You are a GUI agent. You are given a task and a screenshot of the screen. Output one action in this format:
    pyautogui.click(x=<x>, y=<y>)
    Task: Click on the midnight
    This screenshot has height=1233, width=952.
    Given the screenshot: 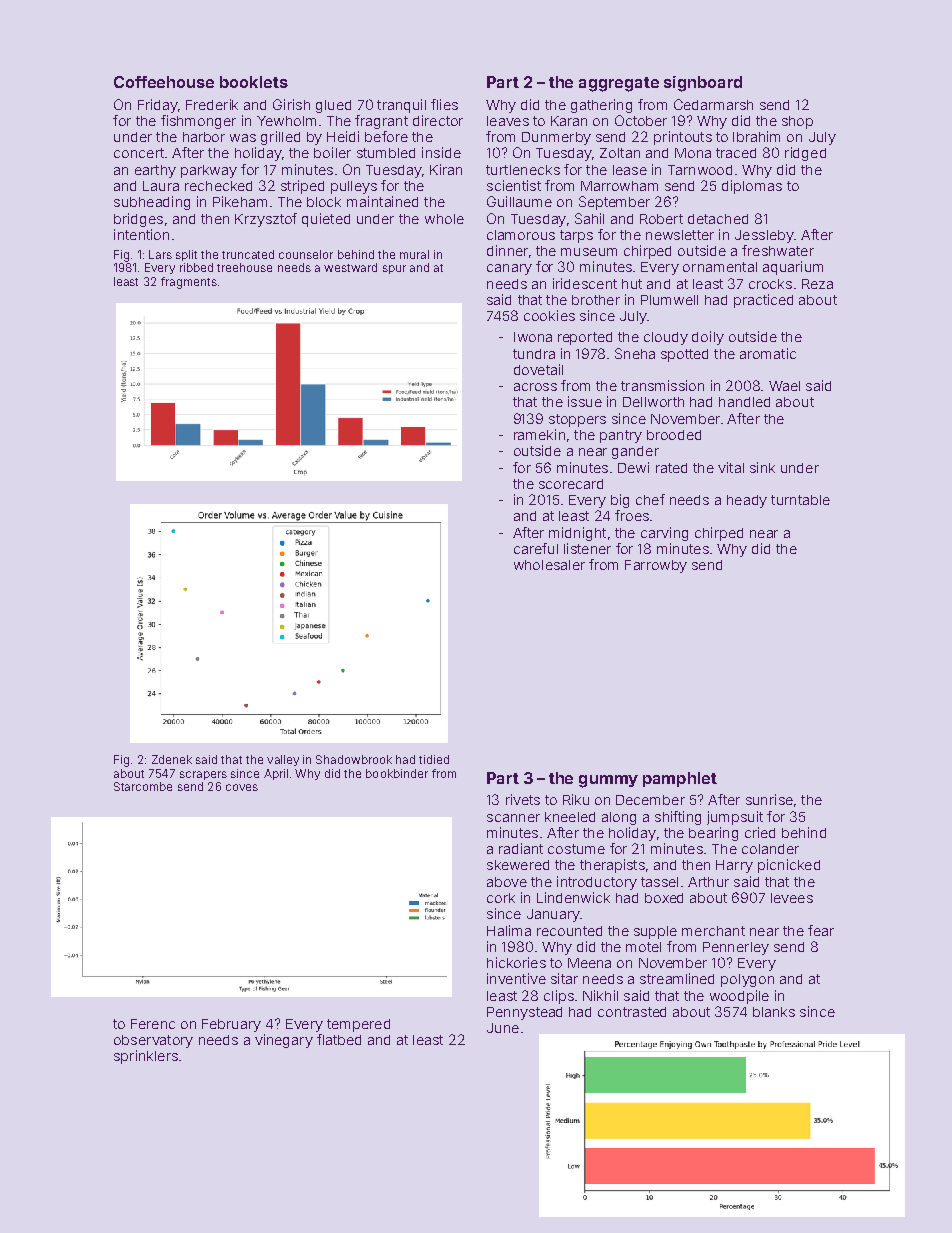 What is the action you would take?
    pyautogui.click(x=577, y=534)
